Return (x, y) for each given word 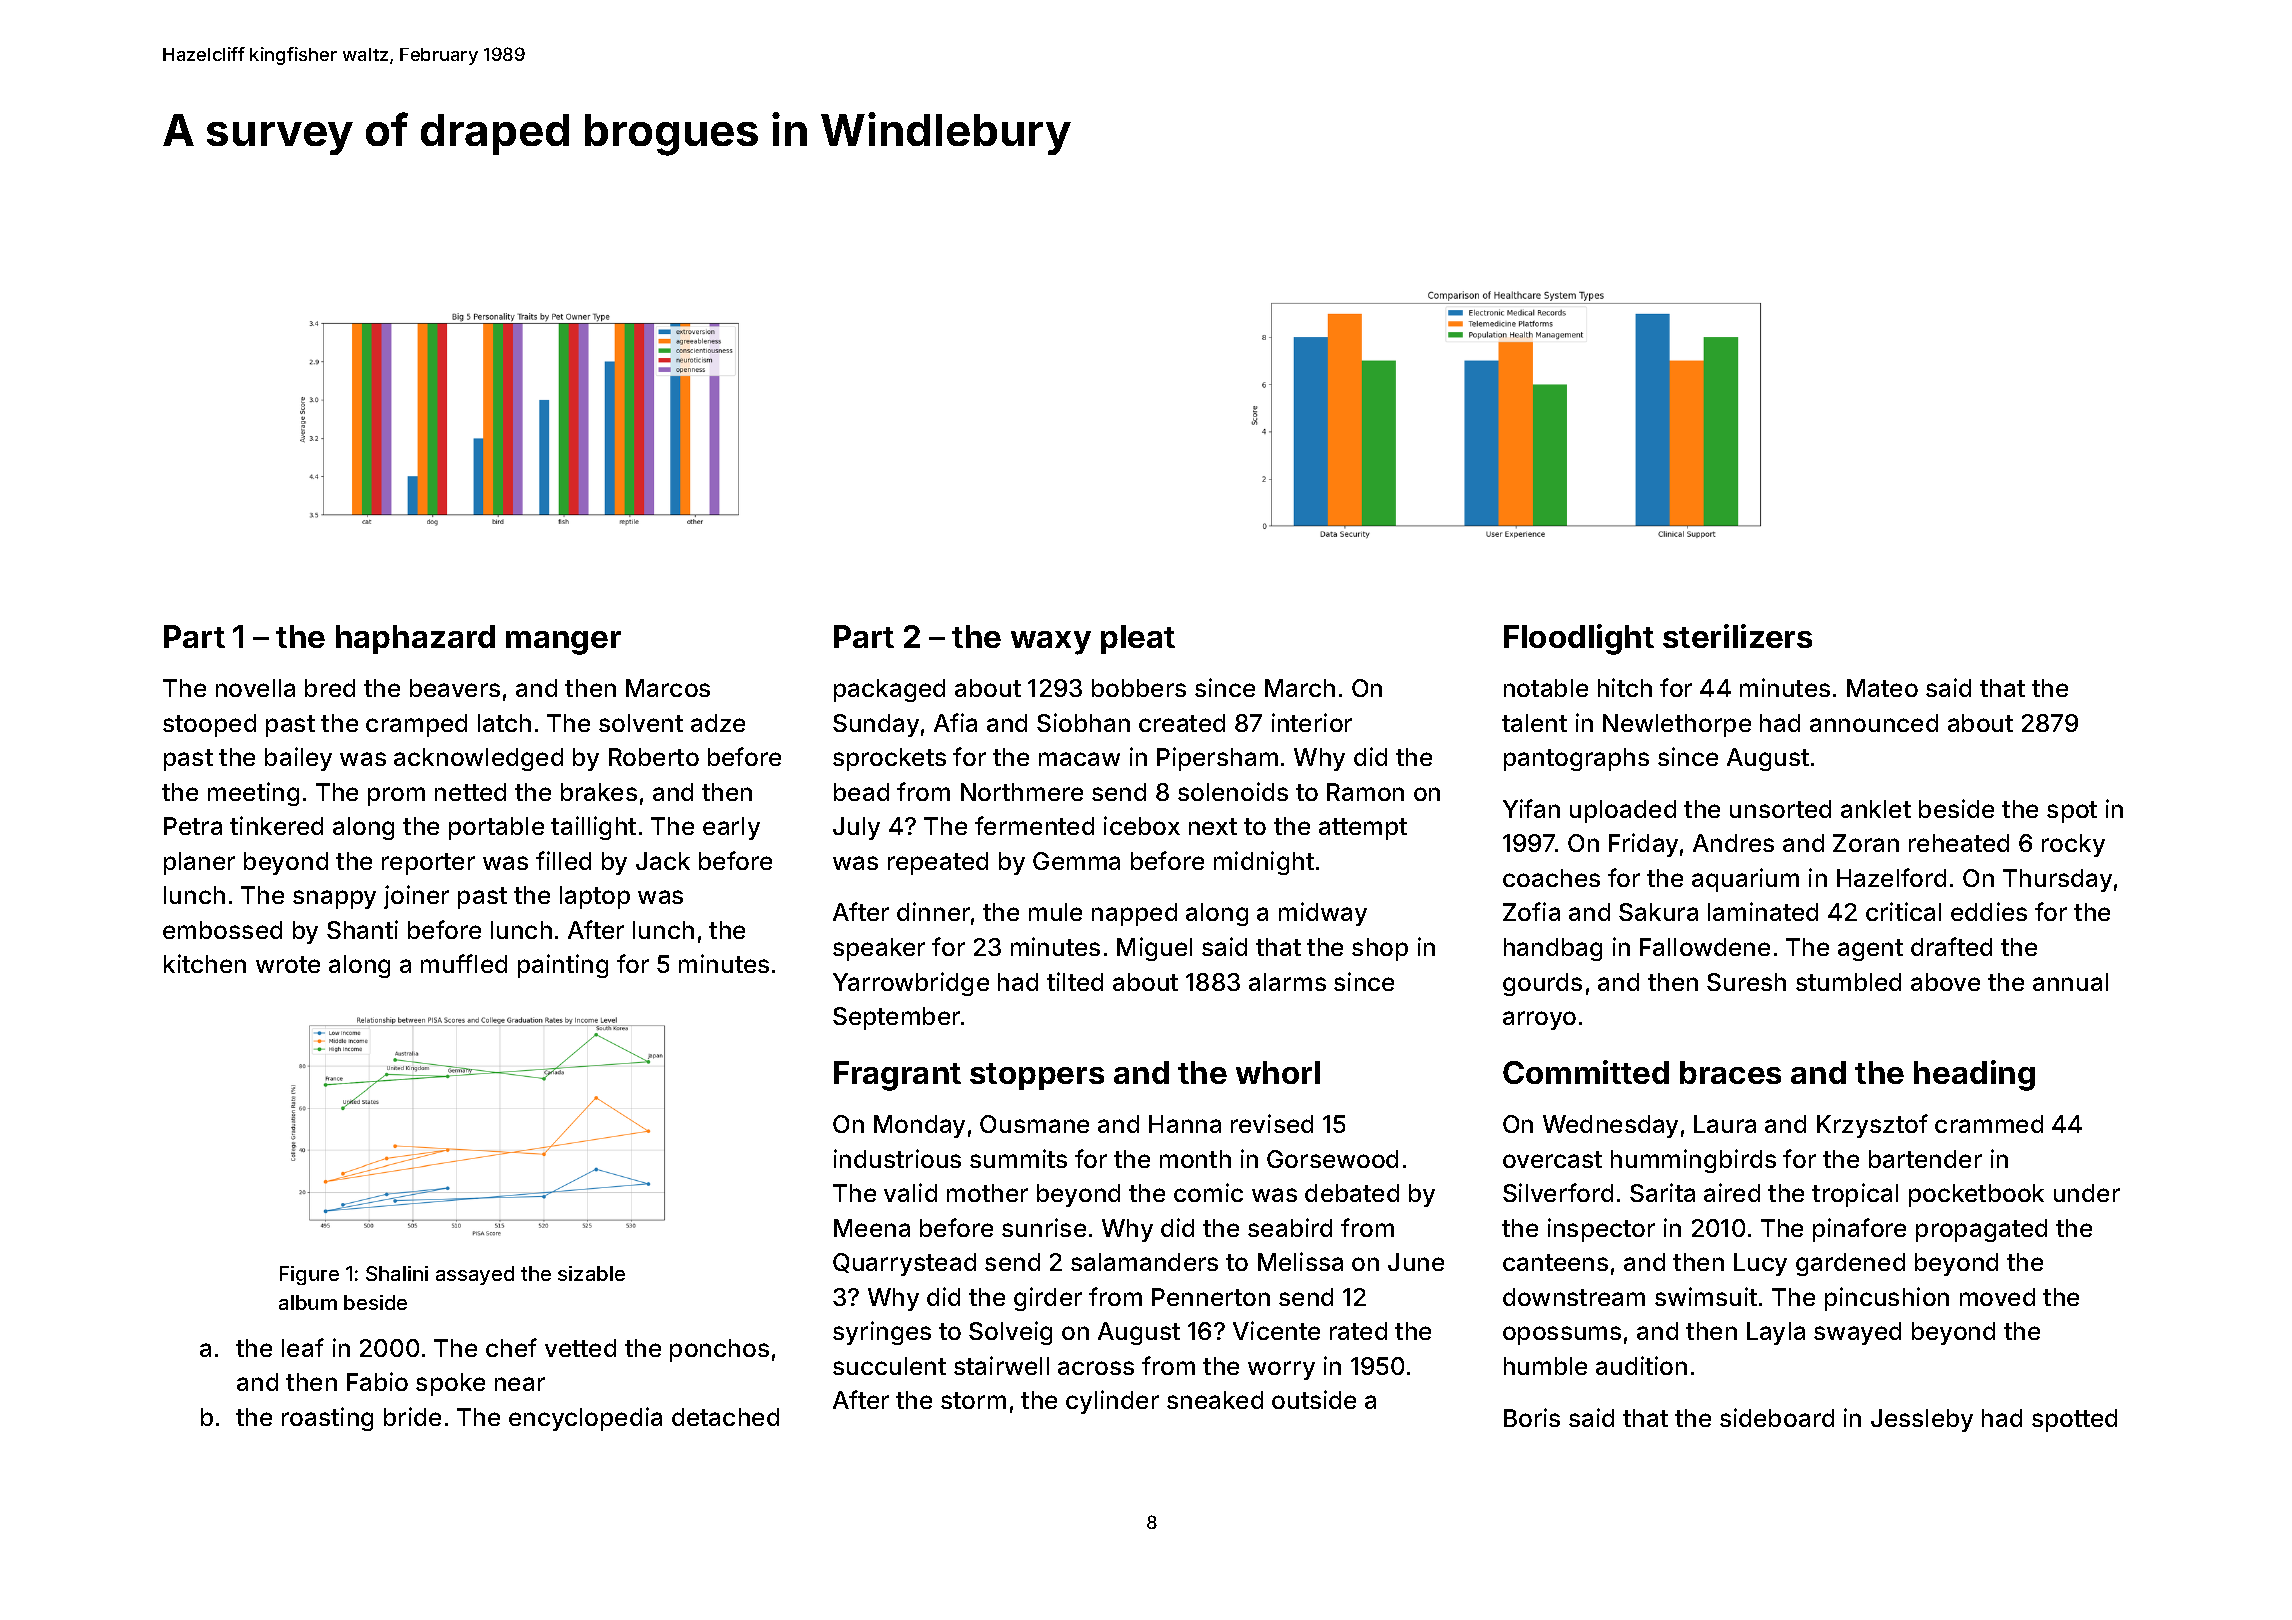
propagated (1981, 1230)
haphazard (415, 639)
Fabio (377, 1381)
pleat (1138, 639)
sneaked (1215, 1400)
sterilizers (1737, 636)
